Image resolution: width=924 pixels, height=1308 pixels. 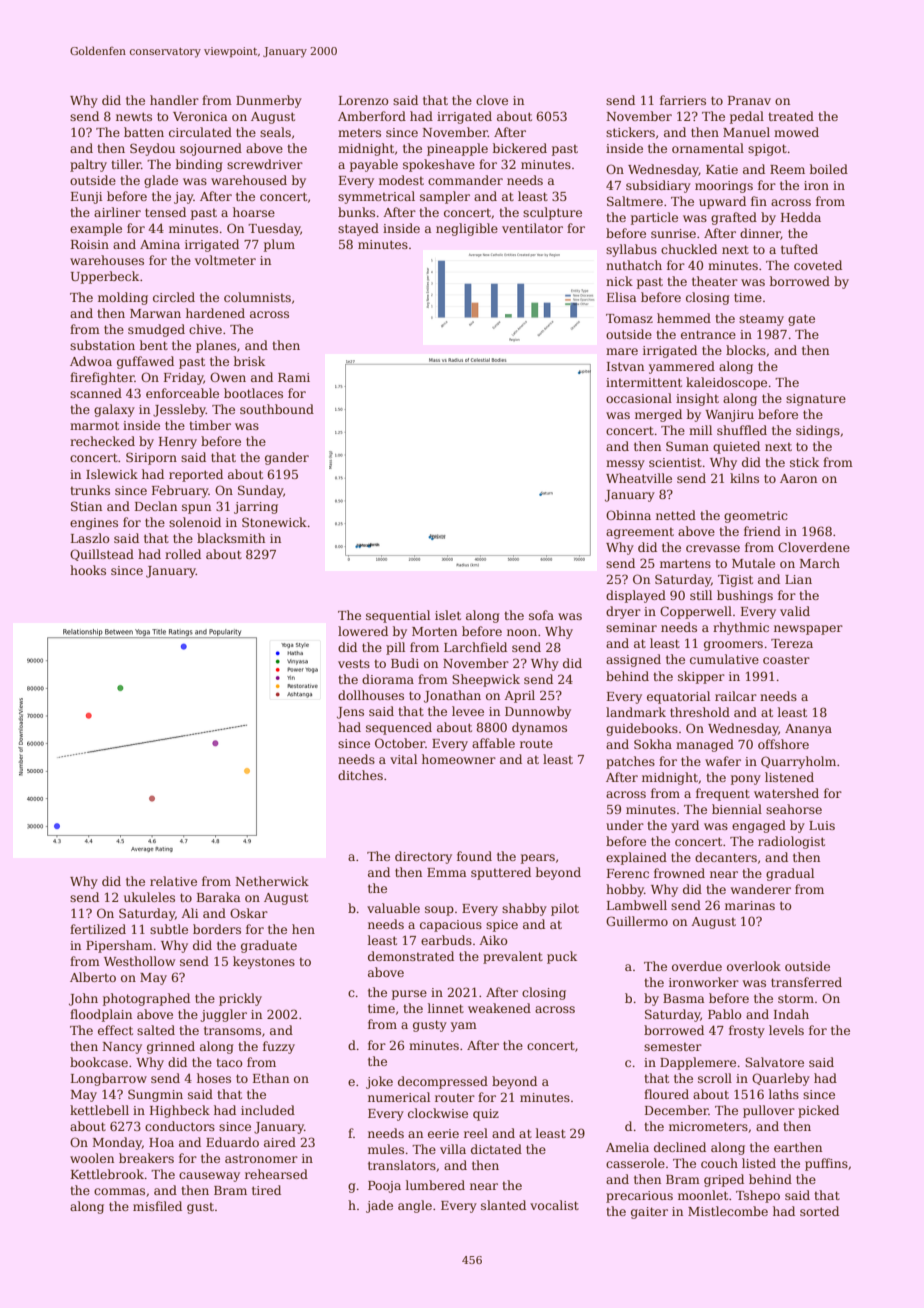 What do you see at coordinates (358, 229) in the screenshot?
I see `stayed` at bounding box center [358, 229].
